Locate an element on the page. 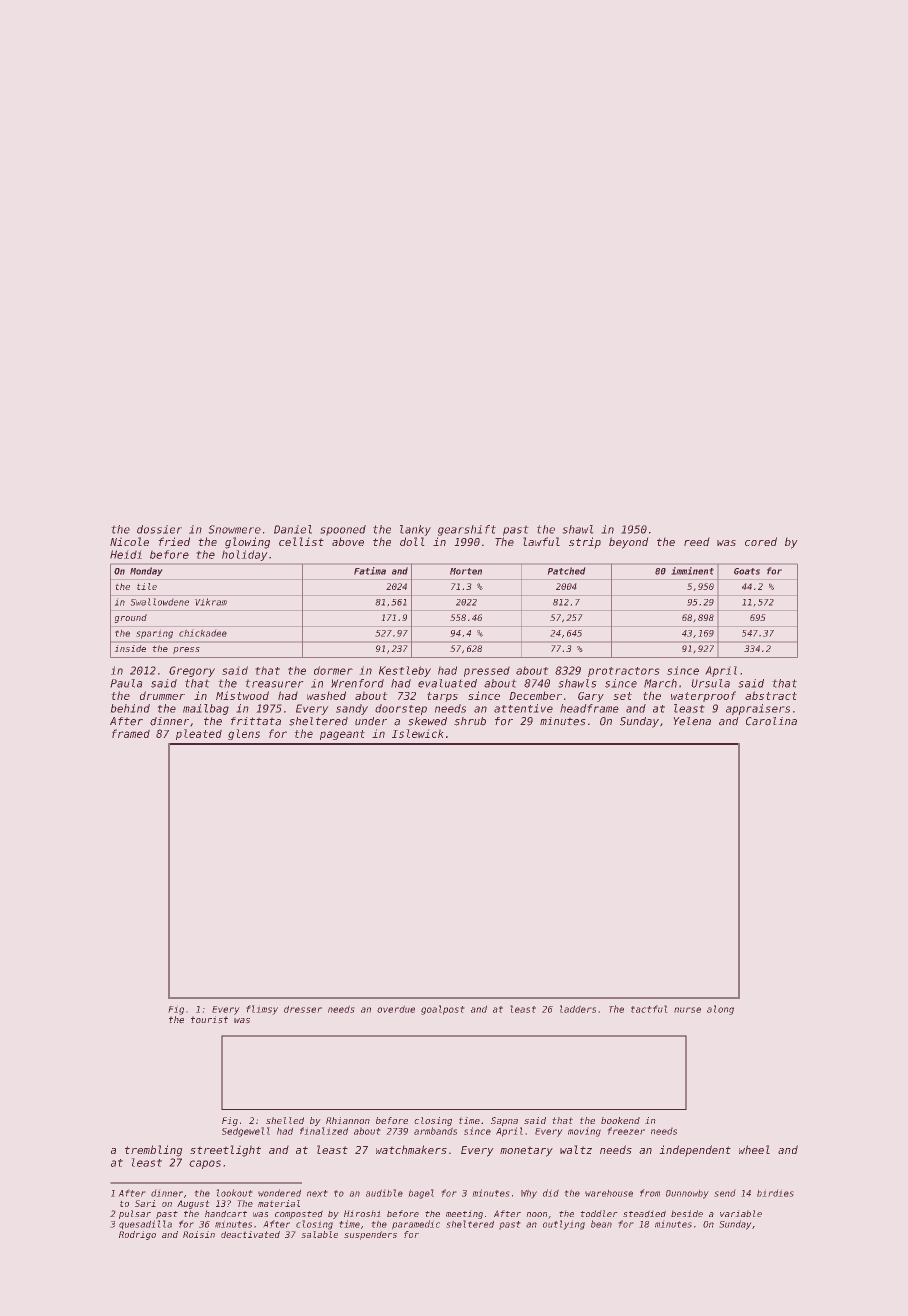 The height and width of the image is (1316, 908). Carolina is located at coordinates (771, 721).
